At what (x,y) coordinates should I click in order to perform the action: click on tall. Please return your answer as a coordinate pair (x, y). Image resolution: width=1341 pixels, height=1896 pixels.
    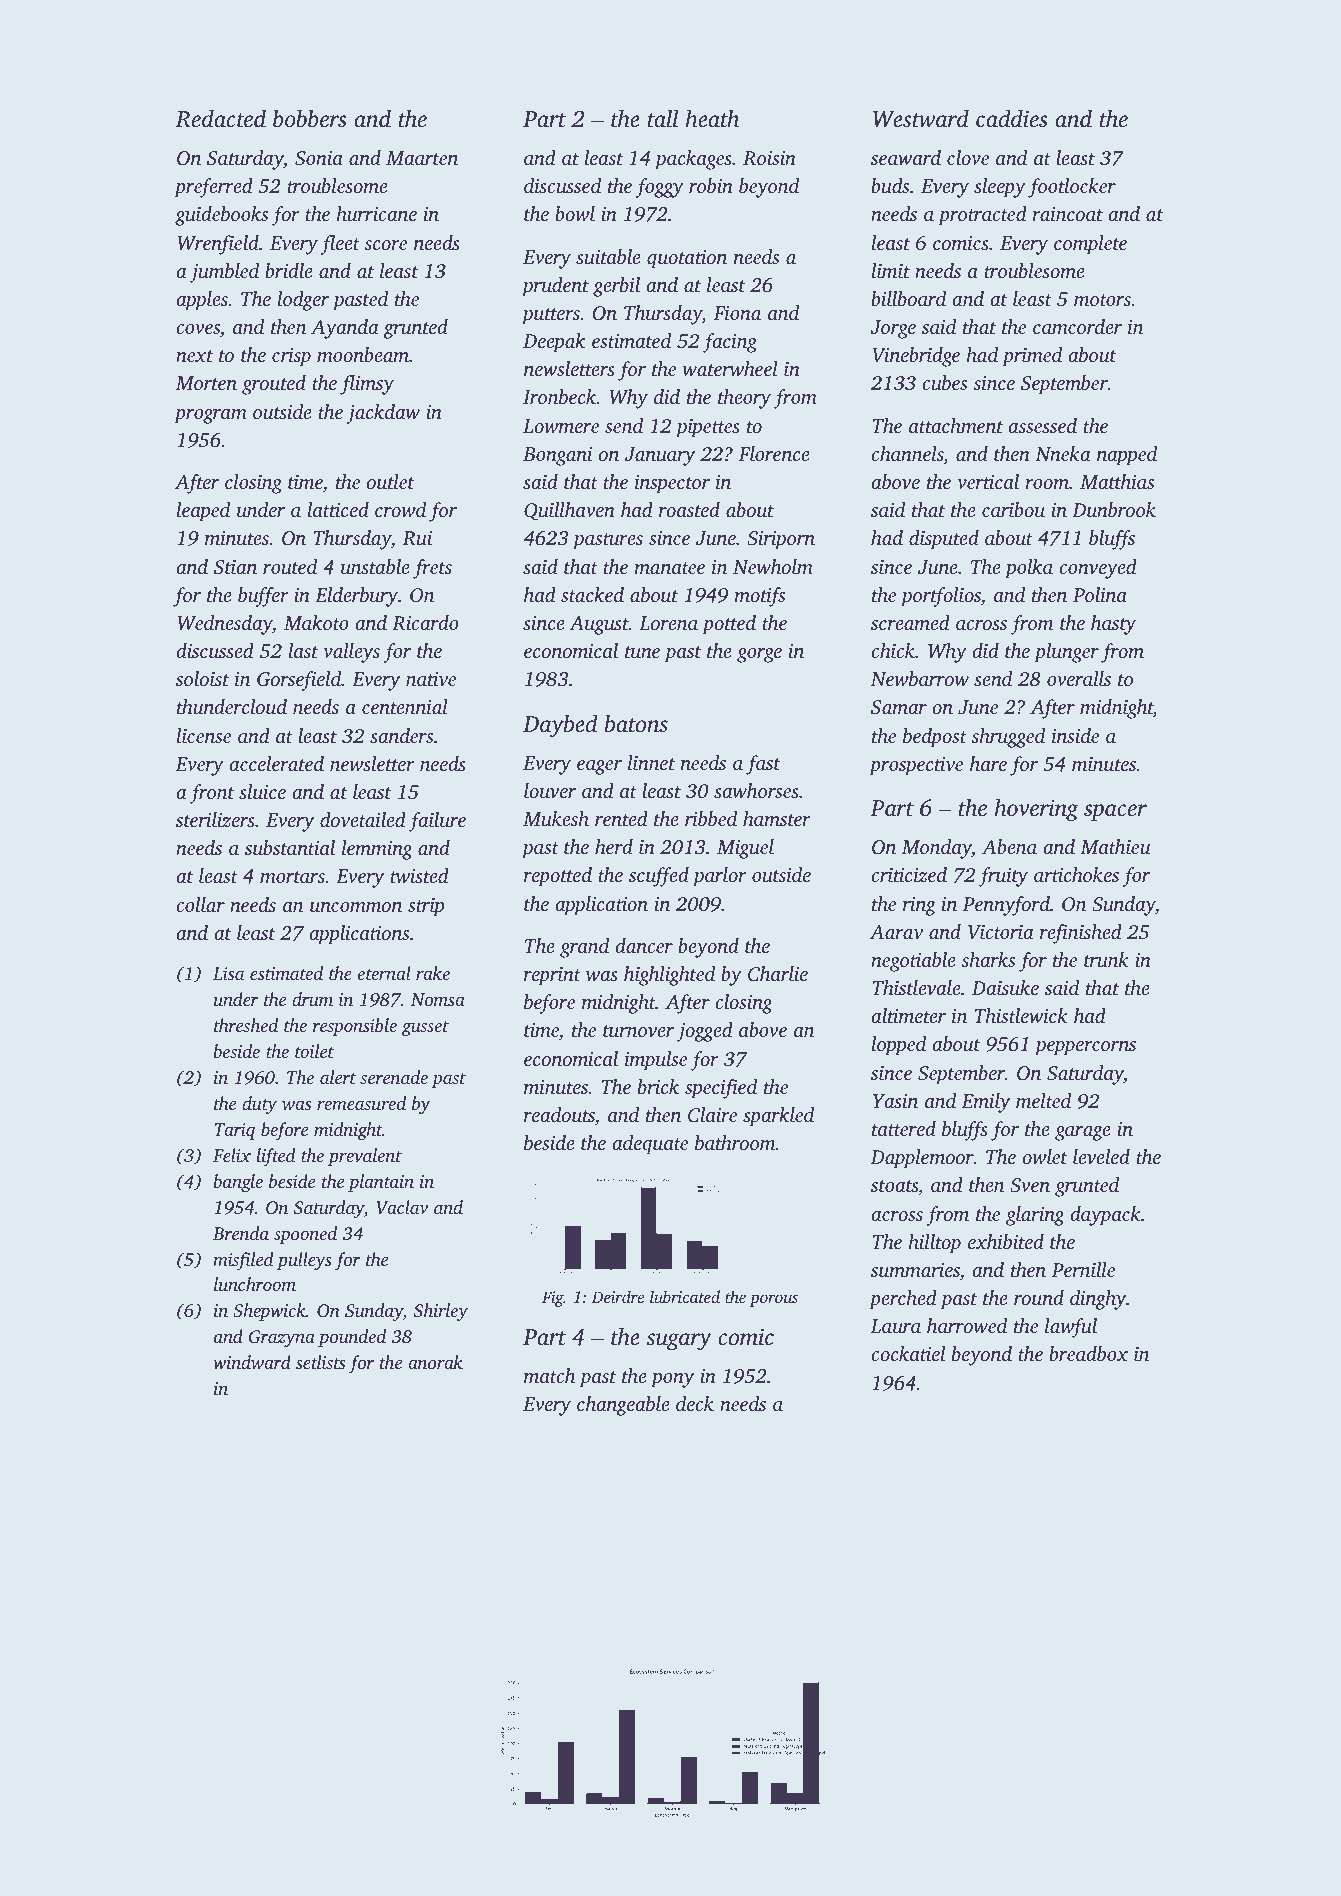
    Looking at the image, I should click on (663, 118).
